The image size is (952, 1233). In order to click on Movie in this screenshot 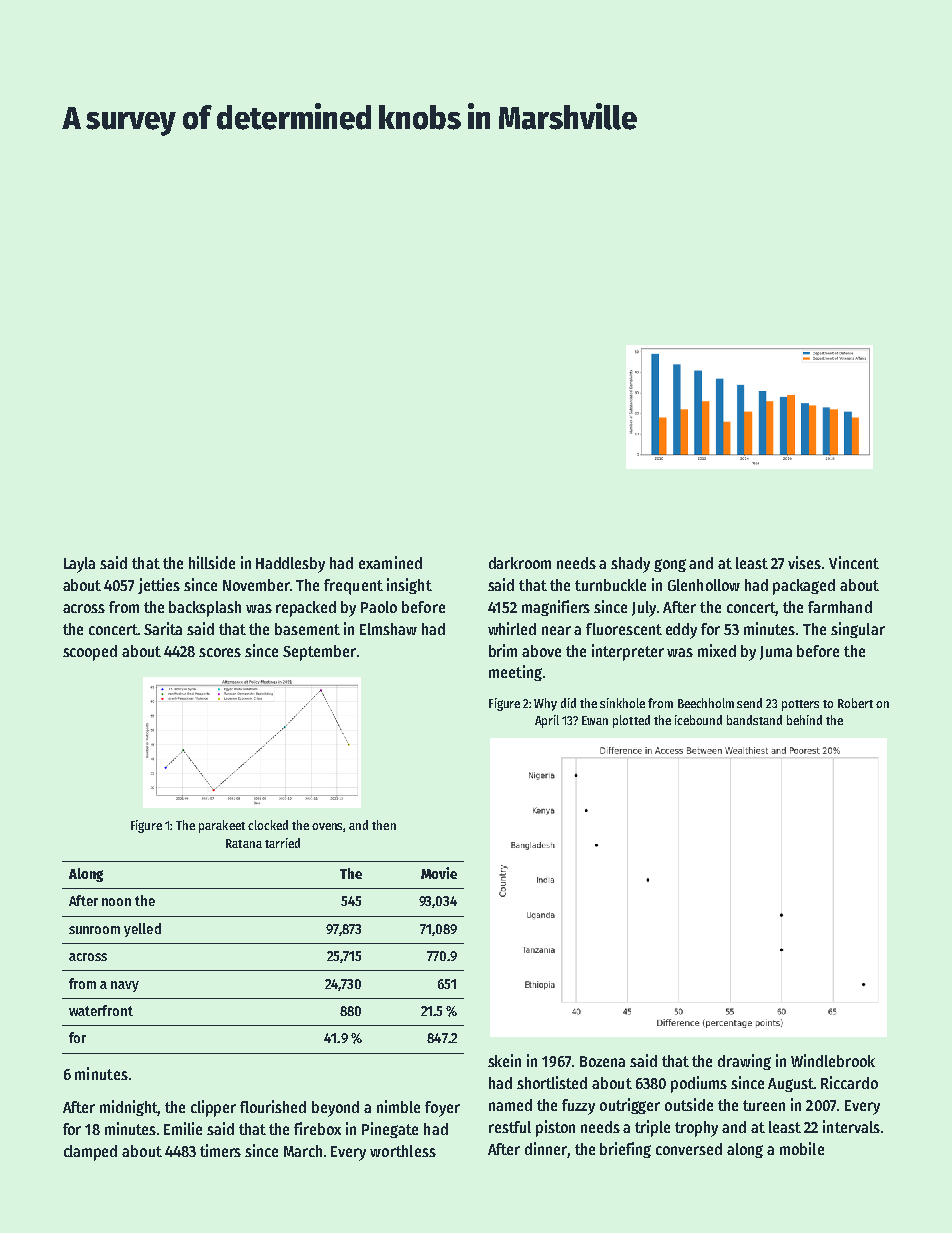, I will do `click(439, 873)`.
